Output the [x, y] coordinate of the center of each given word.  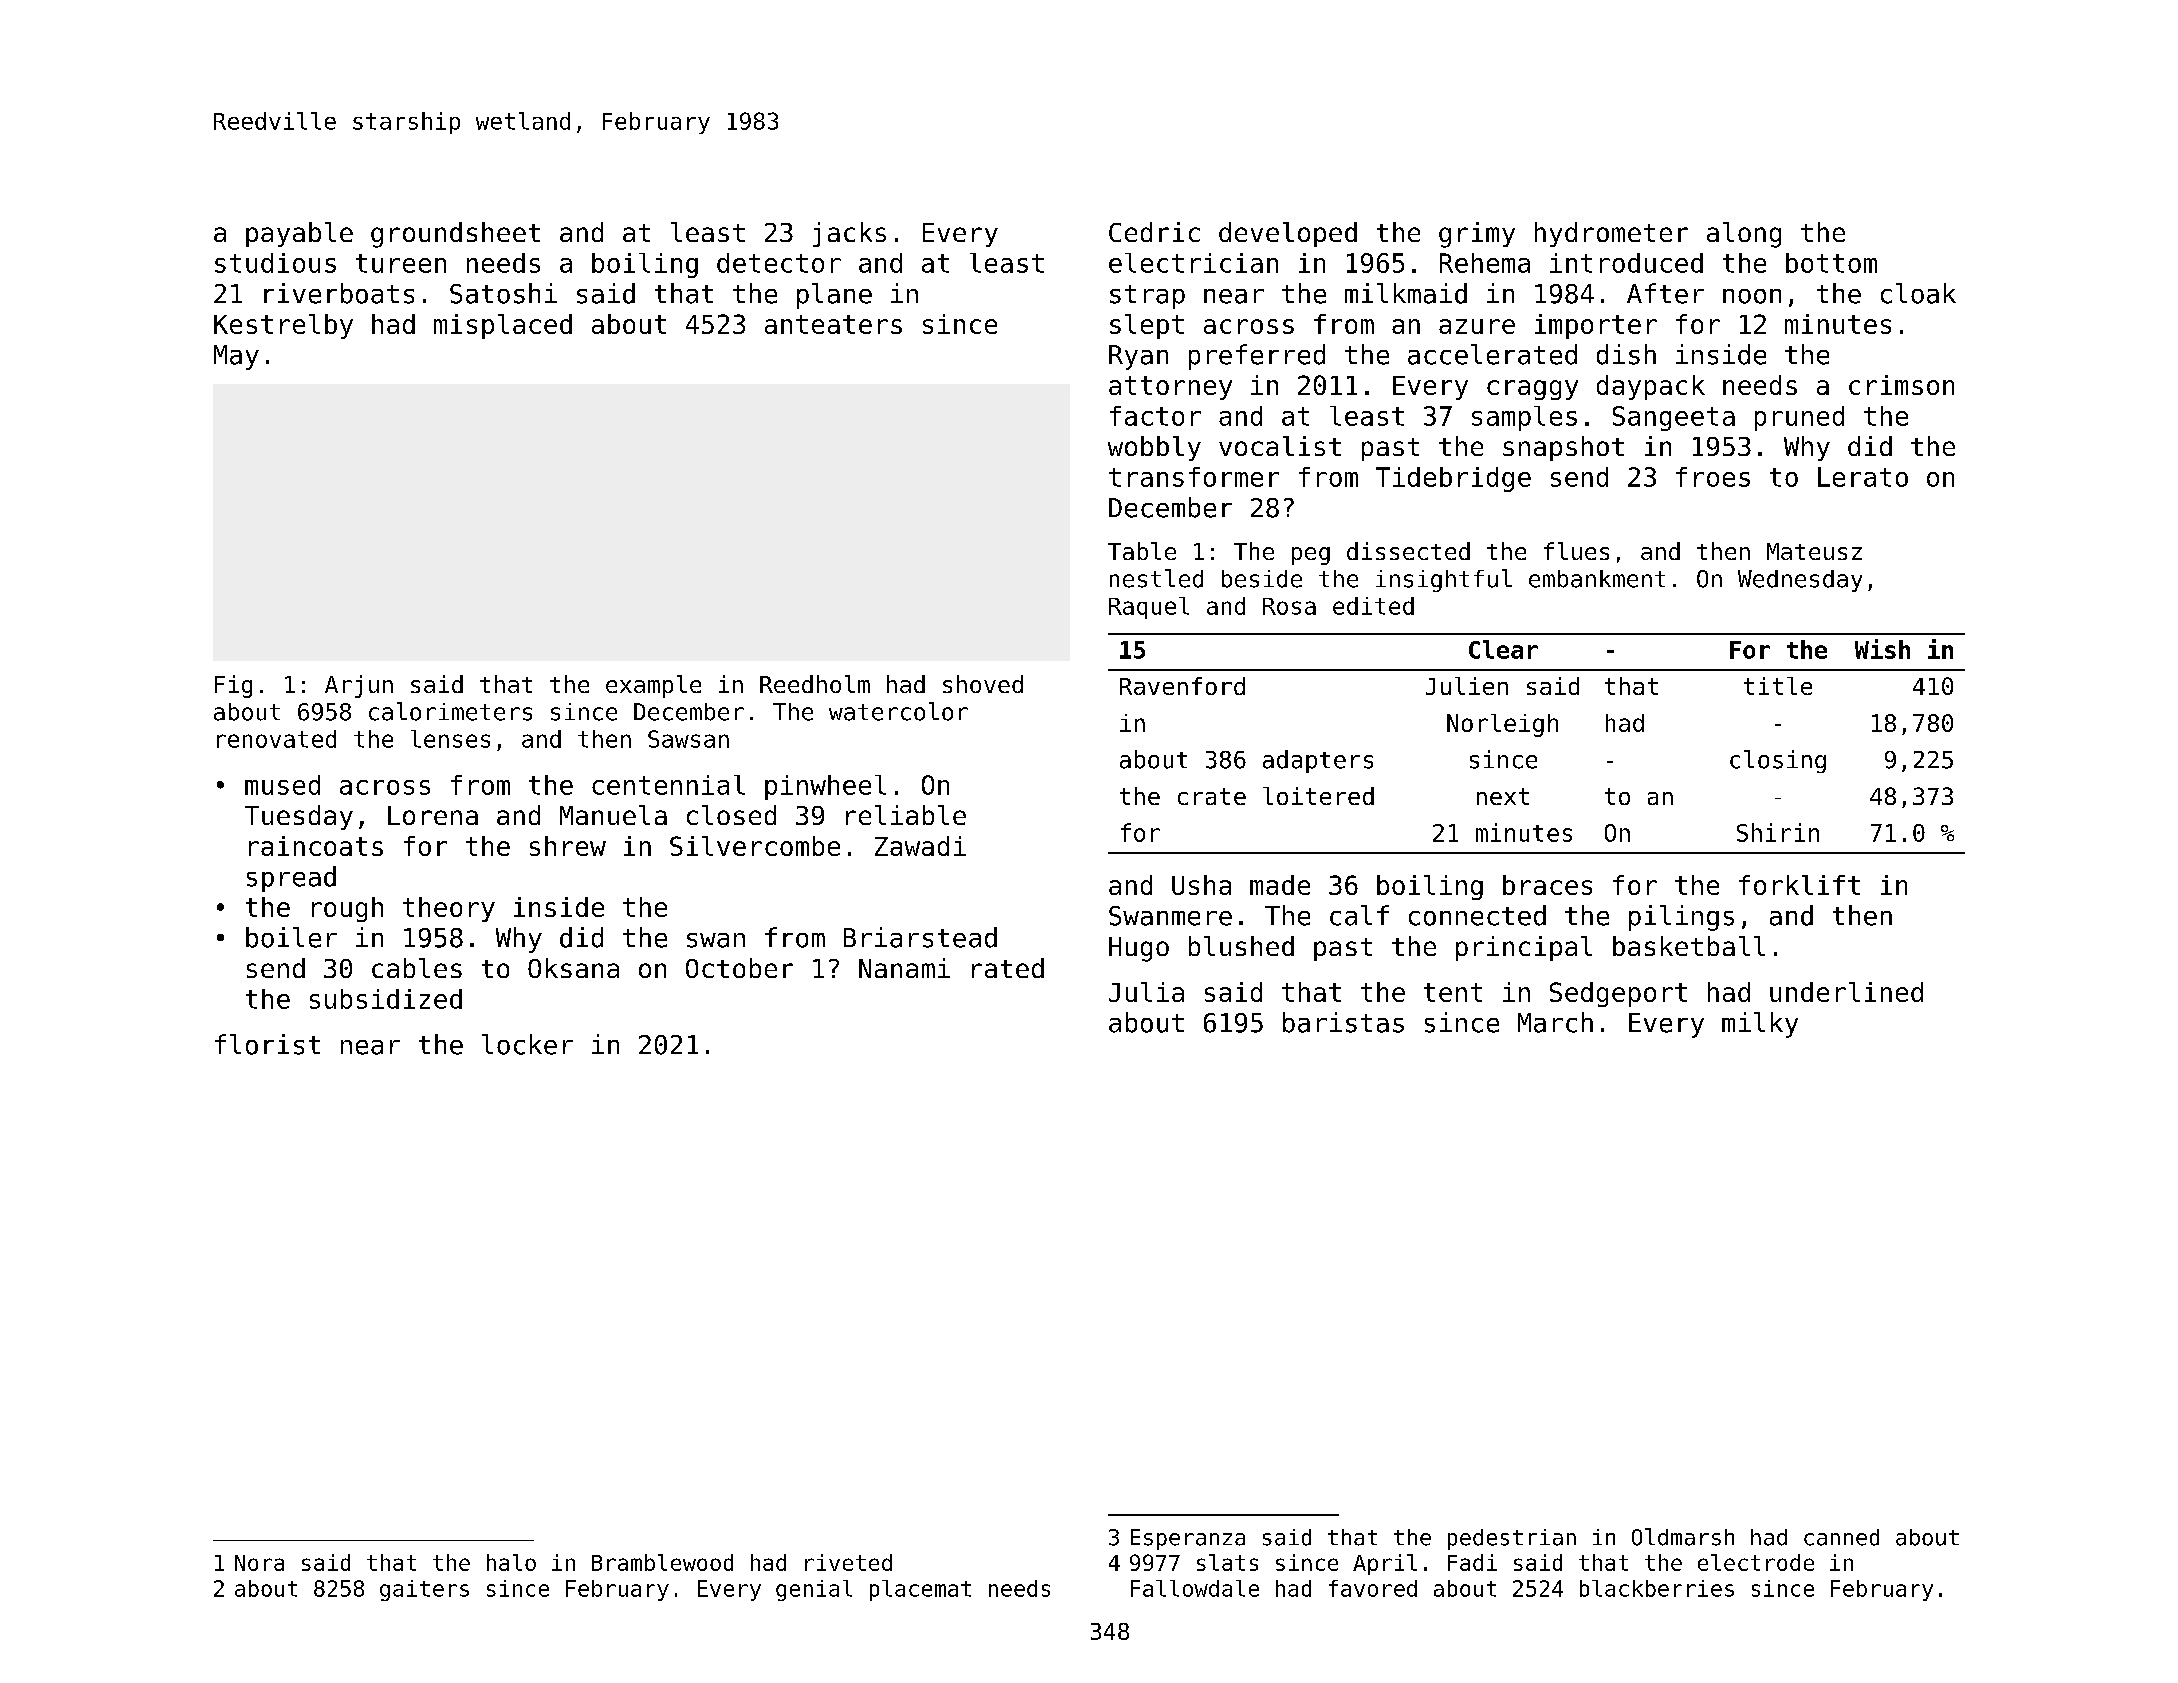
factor [1155, 416]
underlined [1846, 992]
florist [267, 1044]
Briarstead [920, 937]
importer [1596, 326]
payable [299, 234]
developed [1288, 234]
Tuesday [299, 817]
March [1555, 1022]
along [1744, 235]
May [236, 357]
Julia [1146, 992]
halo [511, 1562]
